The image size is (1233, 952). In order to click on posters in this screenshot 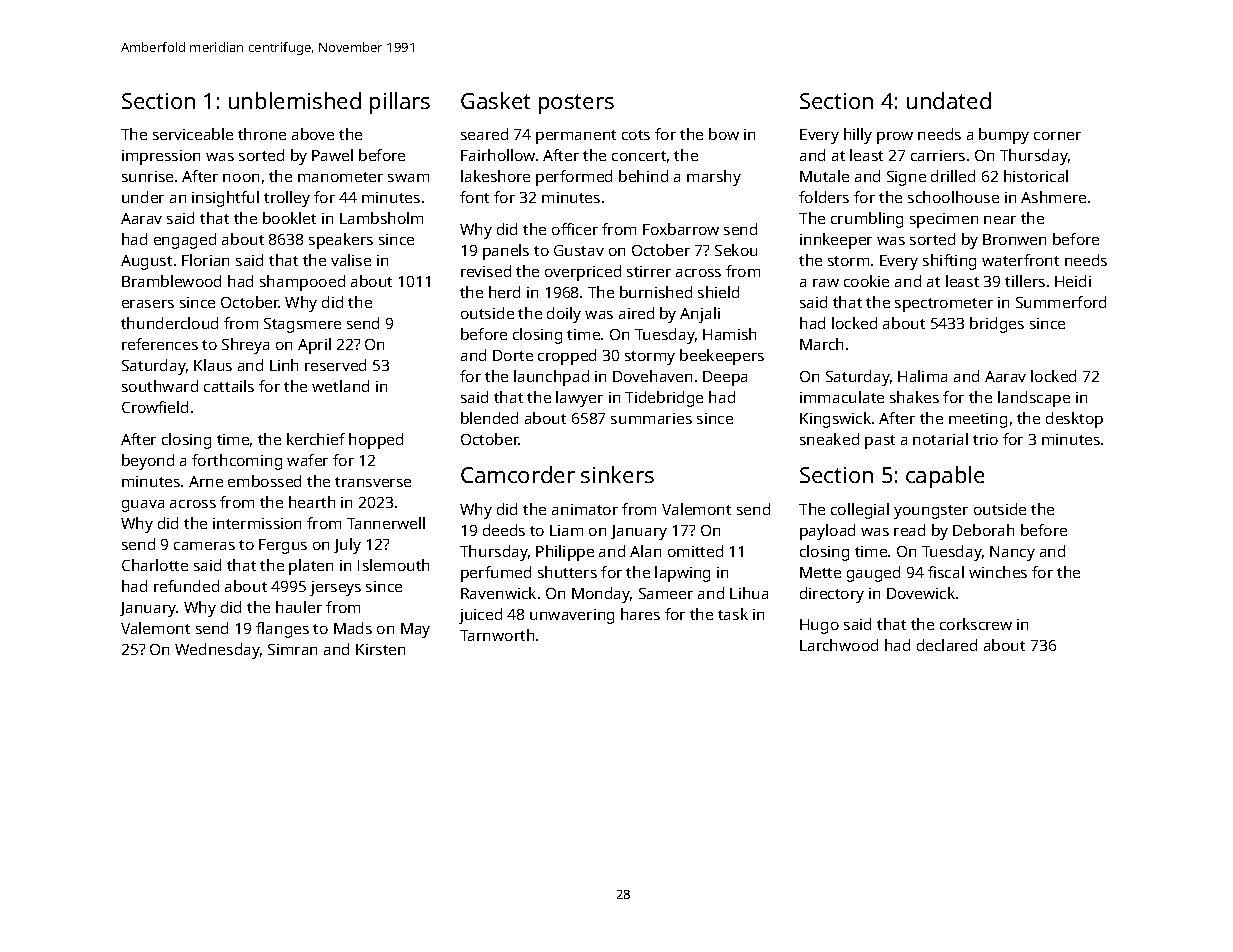, I will do `click(576, 104)`.
